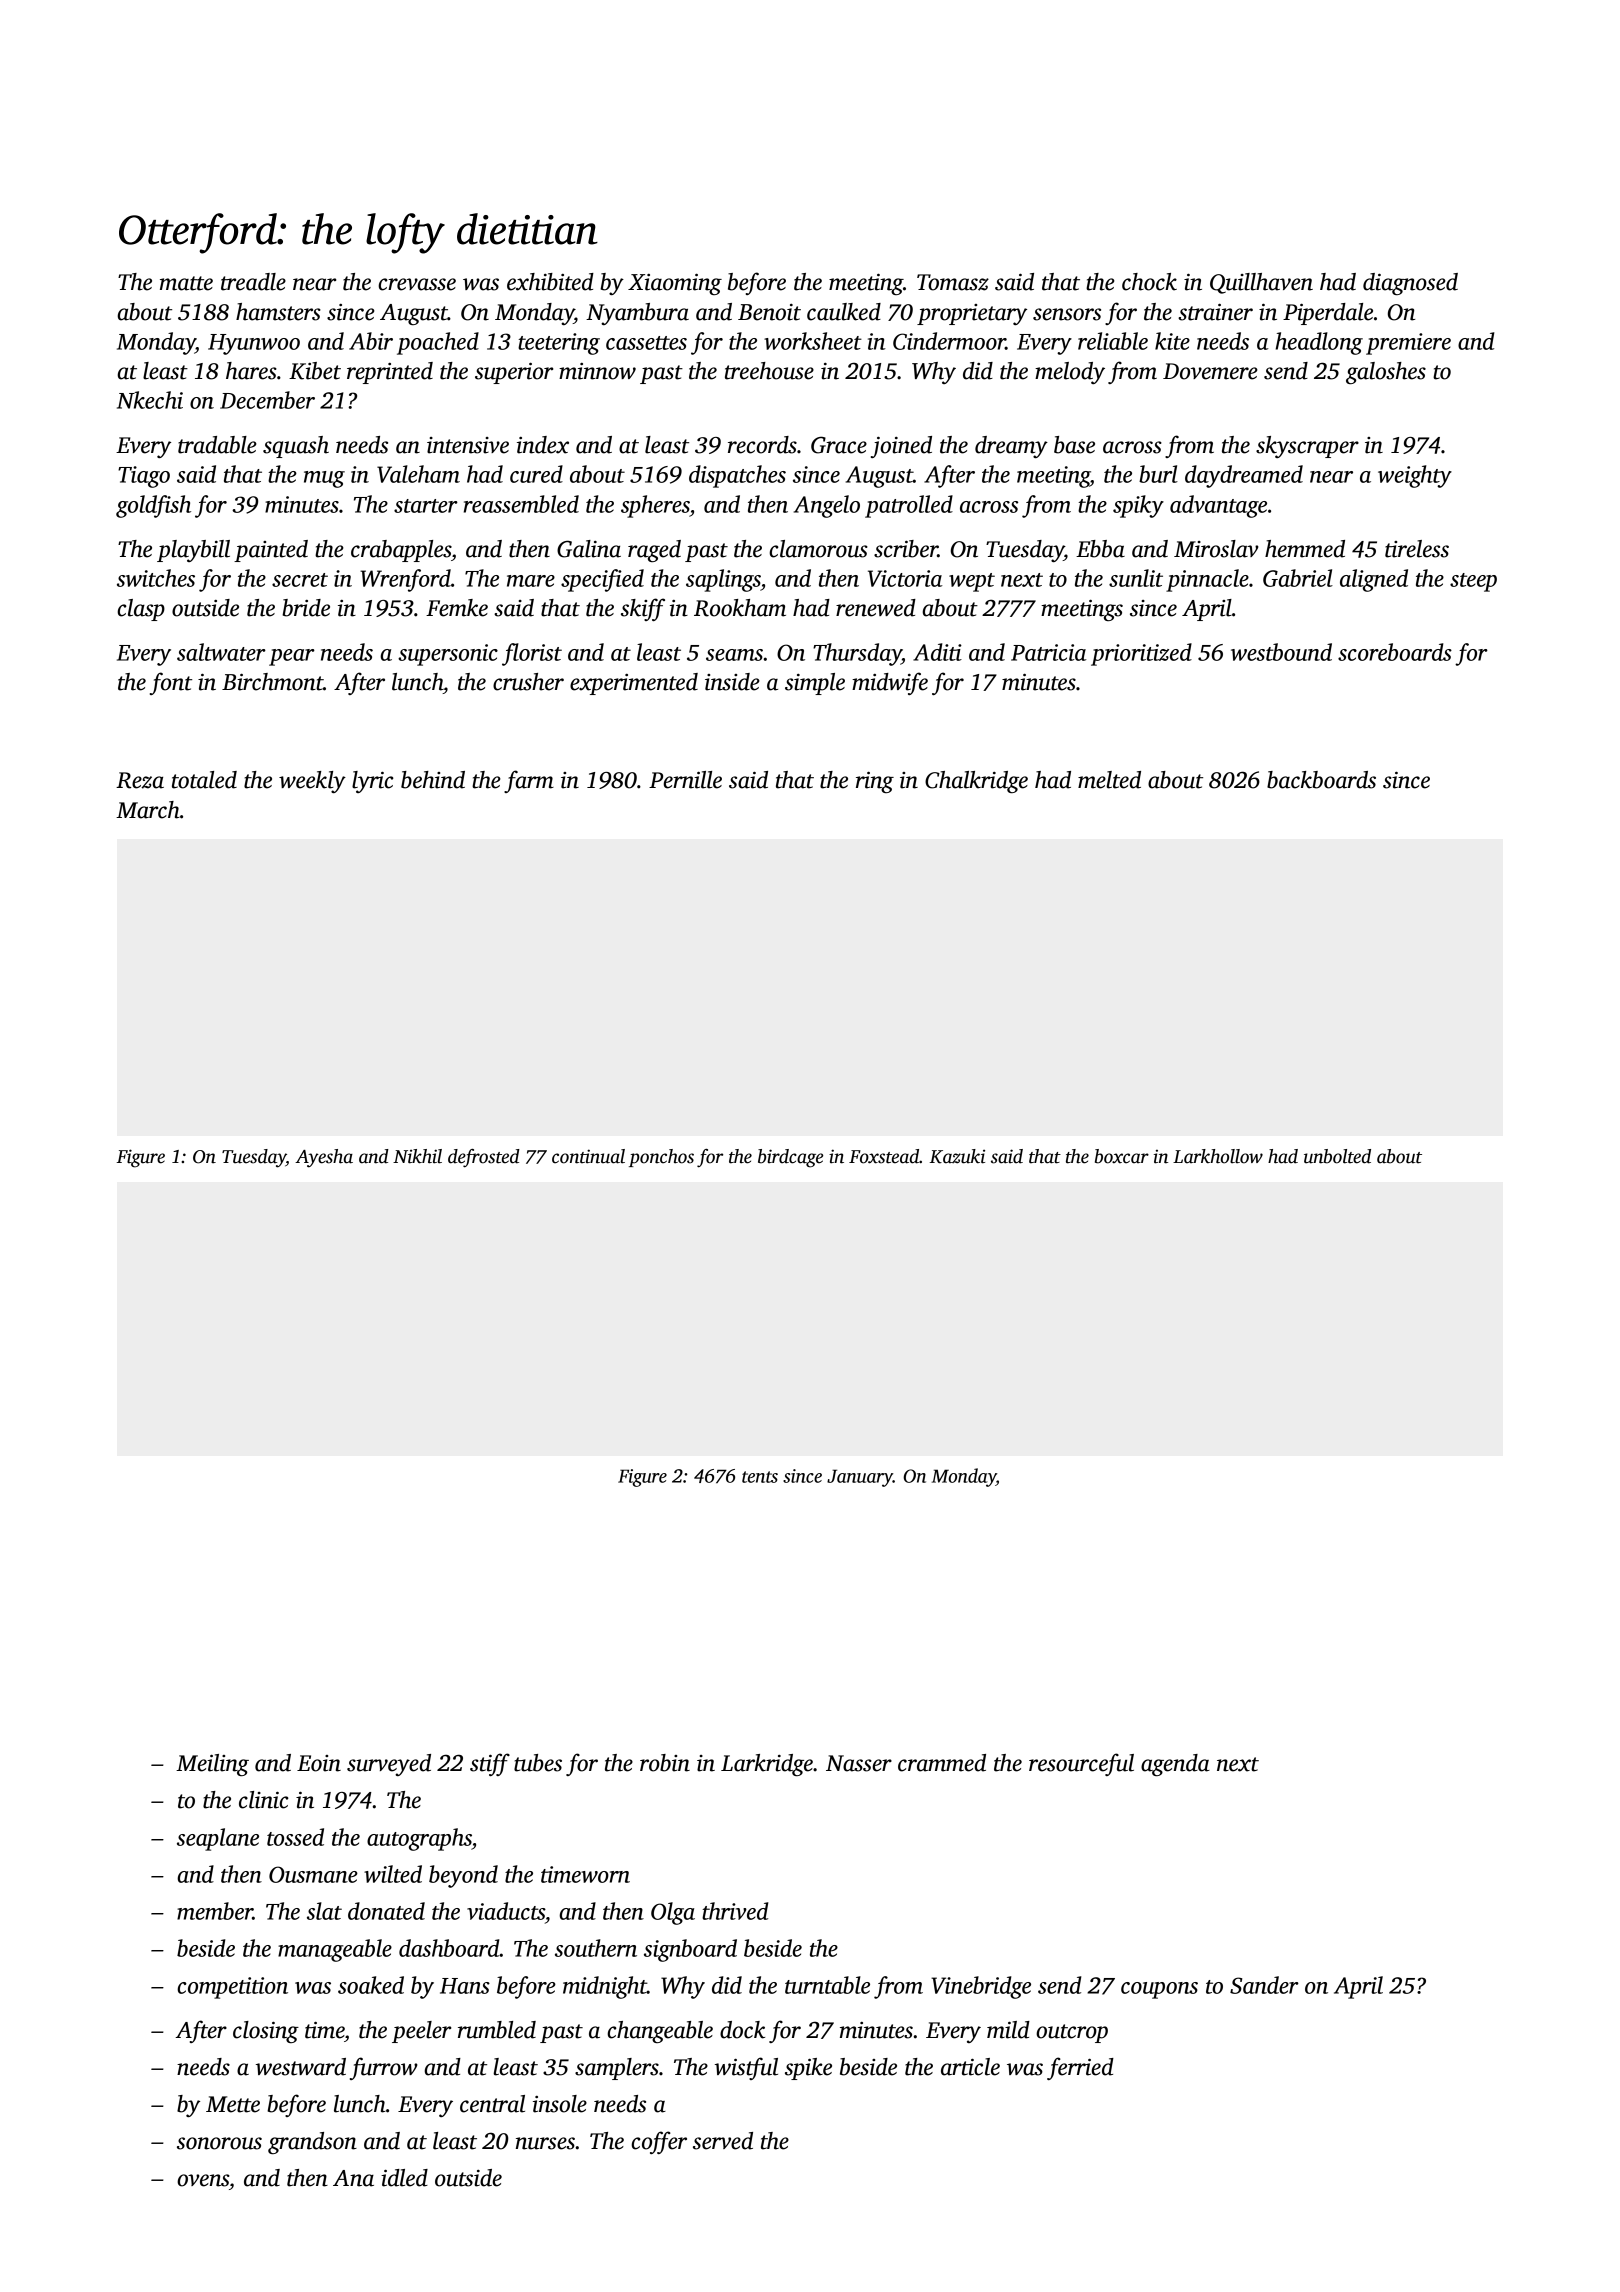 The width and height of the image is (1620, 2292). What do you see at coordinates (253, 282) in the image?
I see `treadle` at bounding box center [253, 282].
